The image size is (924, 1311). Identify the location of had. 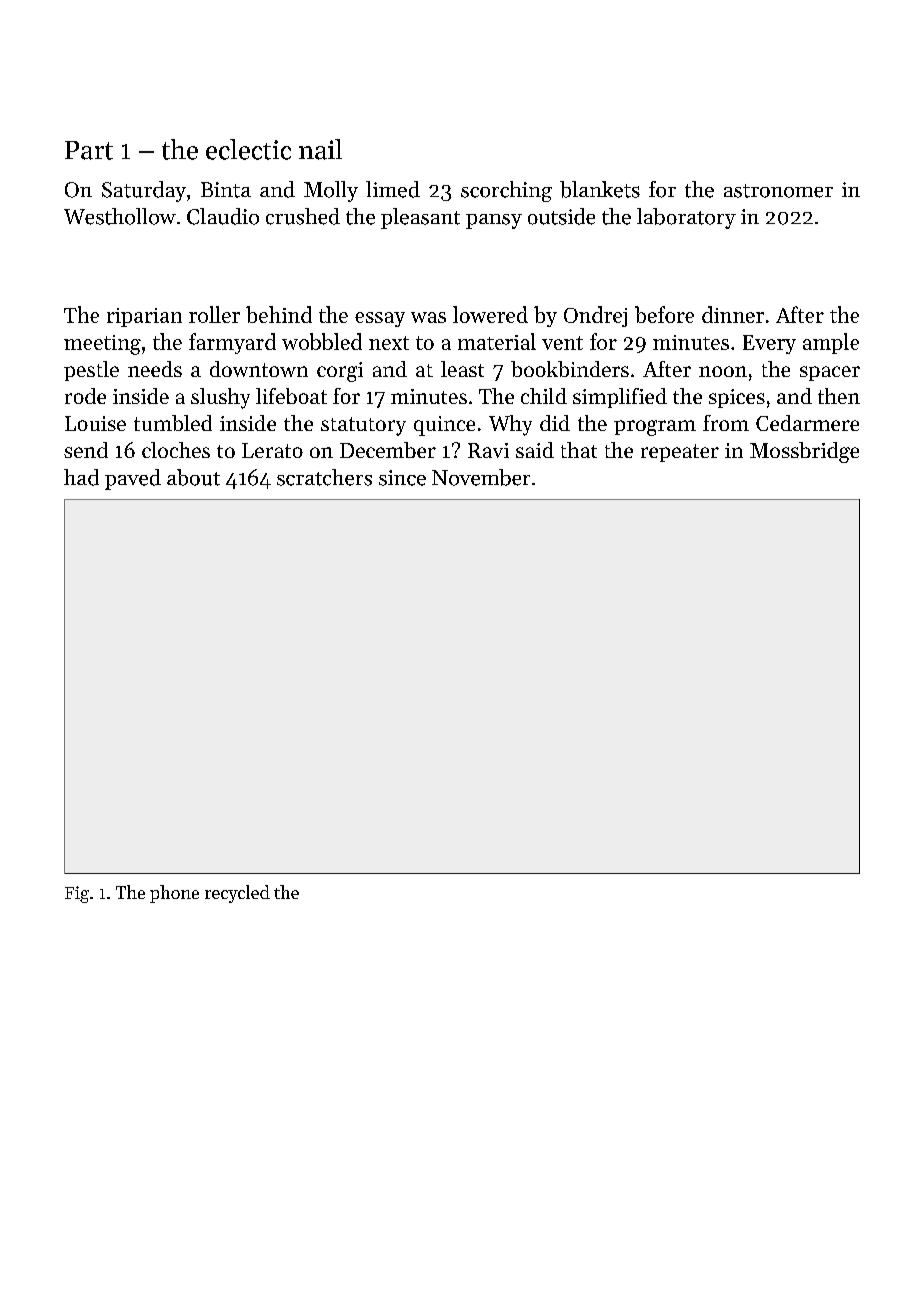
(81, 477).
